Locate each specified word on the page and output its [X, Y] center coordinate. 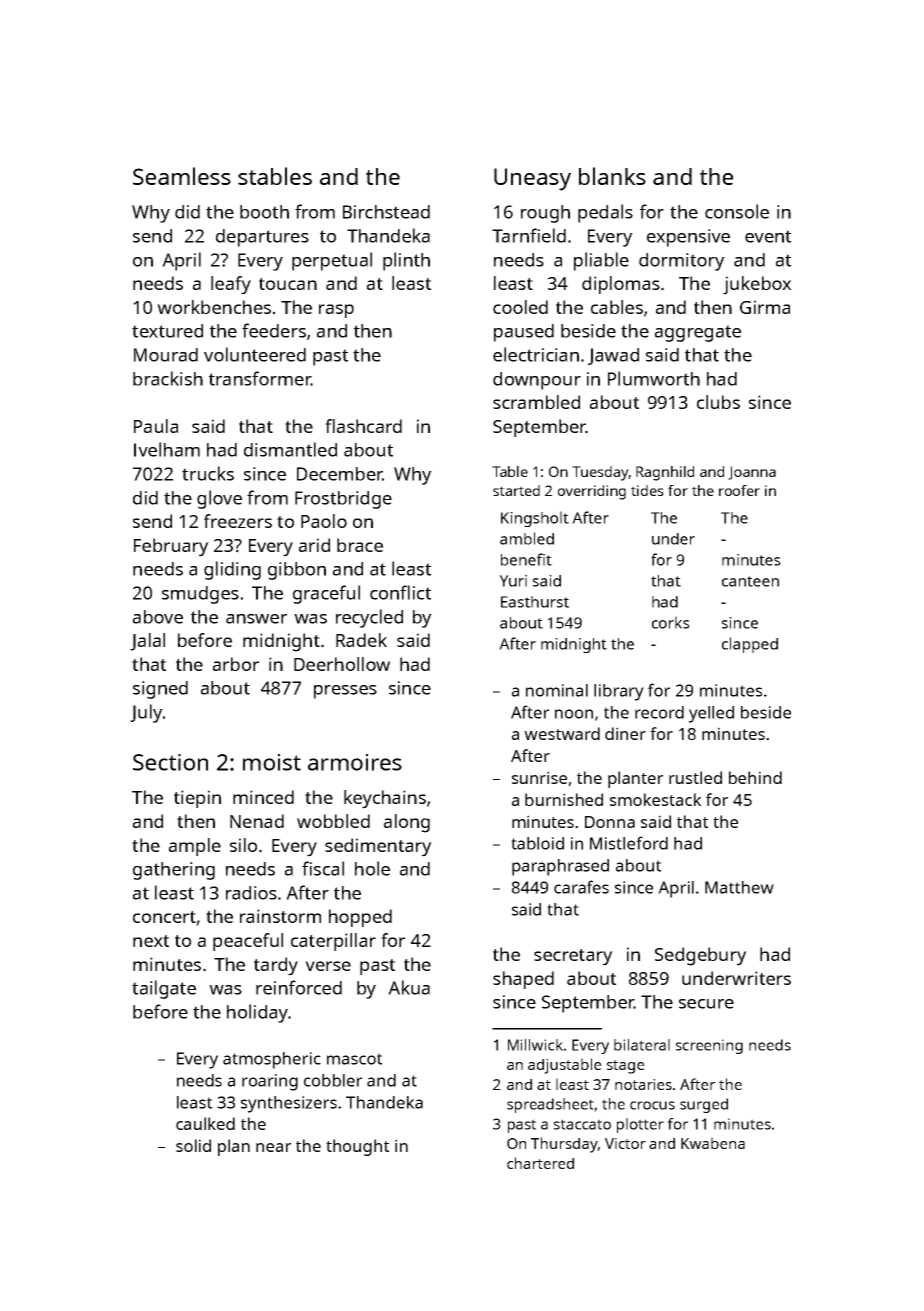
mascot [354, 1059]
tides [647, 490]
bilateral [642, 1045]
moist [272, 762]
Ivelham [167, 449]
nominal [557, 690]
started [516, 490]
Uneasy [532, 179]
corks [671, 622]
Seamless [182, 176]
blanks [612, 176]
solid [193, 1145]
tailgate [164, 989]
